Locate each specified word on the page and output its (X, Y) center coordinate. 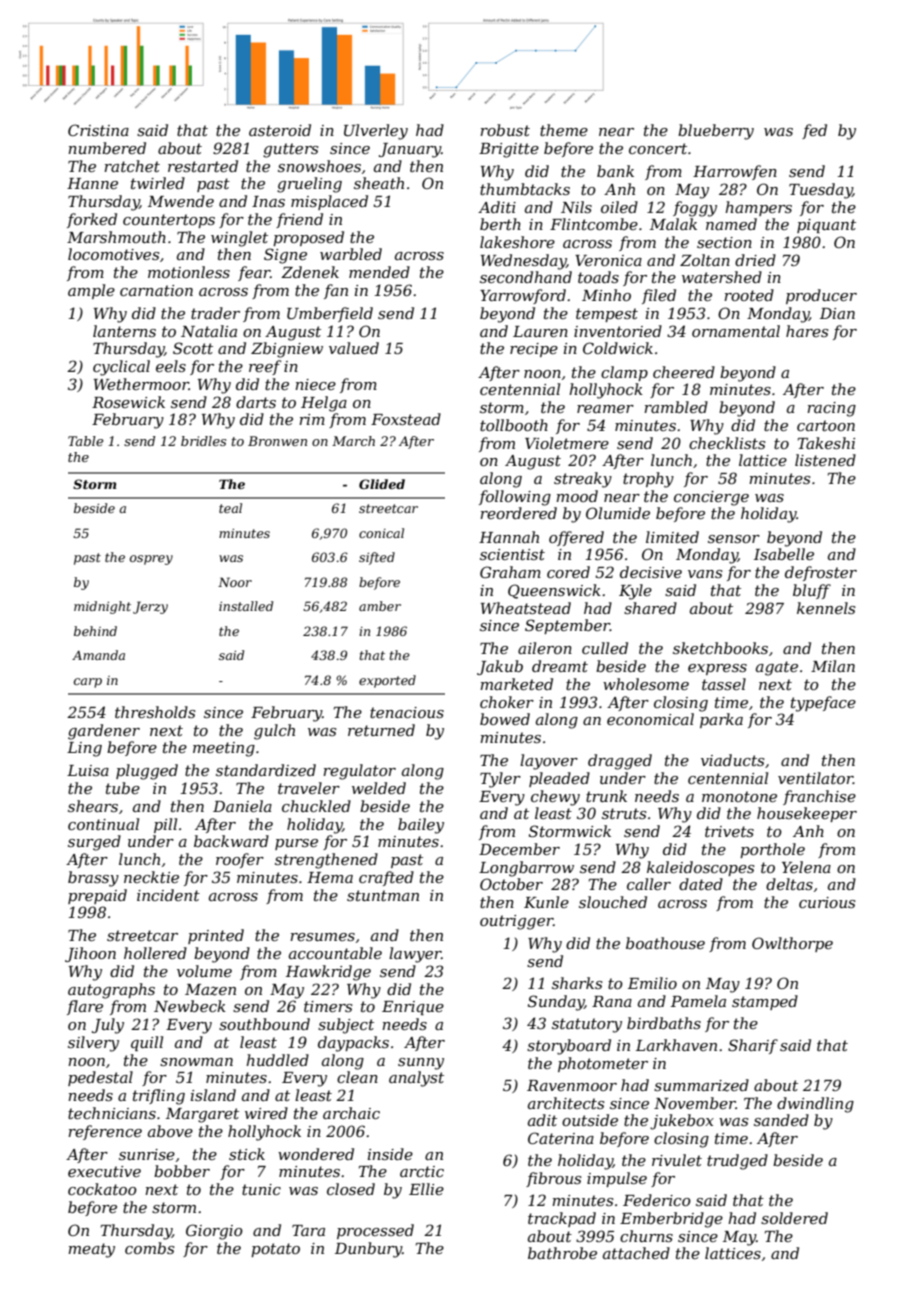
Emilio (652, 983)
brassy (93, 879)
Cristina (98, 130)
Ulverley (376, 132)
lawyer (415, 955)
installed (246, 606)
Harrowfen (735, 172)
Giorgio (214, 1232)
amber (380, 606)
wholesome (646, 684)
